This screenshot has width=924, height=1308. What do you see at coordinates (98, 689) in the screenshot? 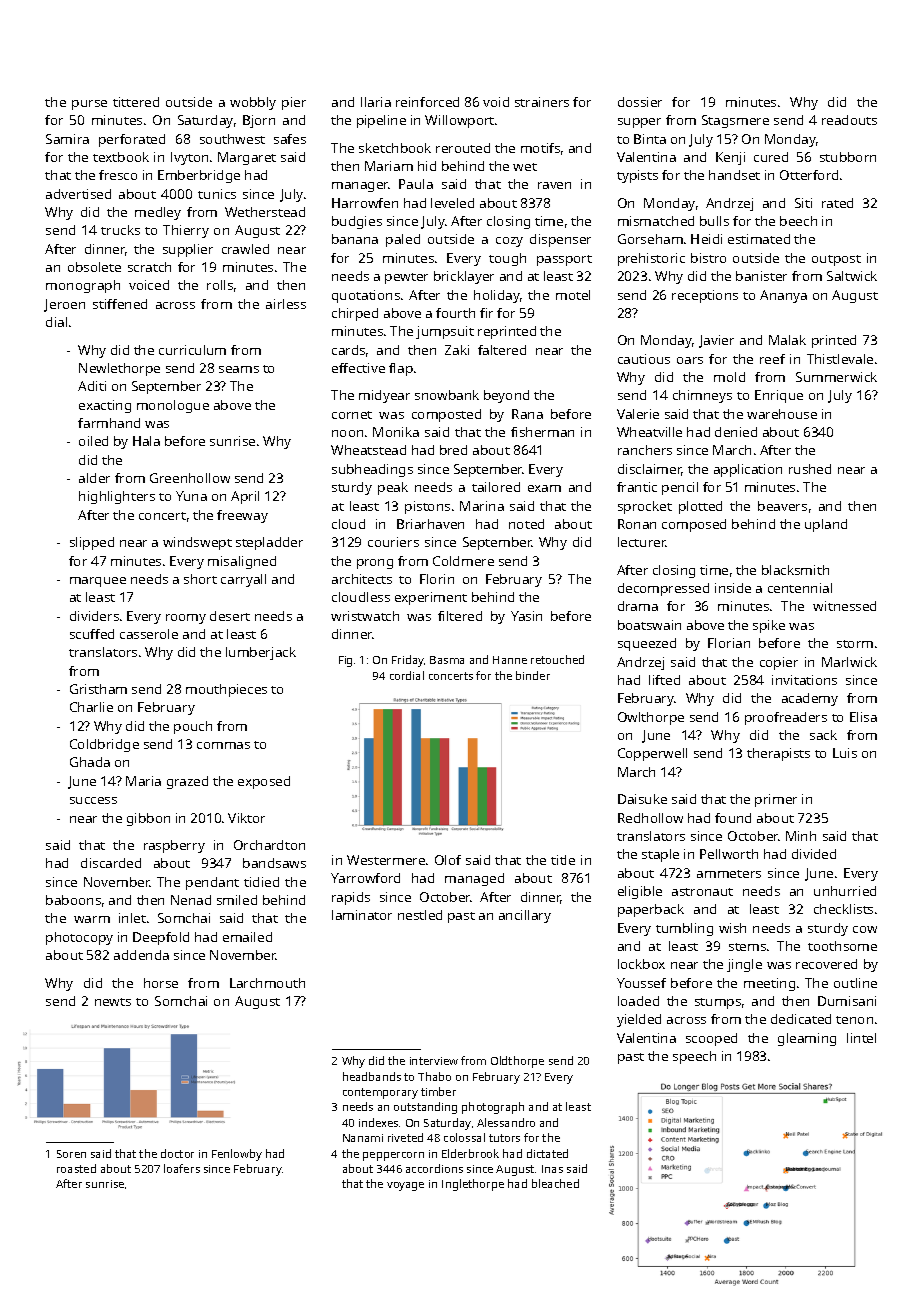
I see `Gristham` at bounding box center [98, 689].
